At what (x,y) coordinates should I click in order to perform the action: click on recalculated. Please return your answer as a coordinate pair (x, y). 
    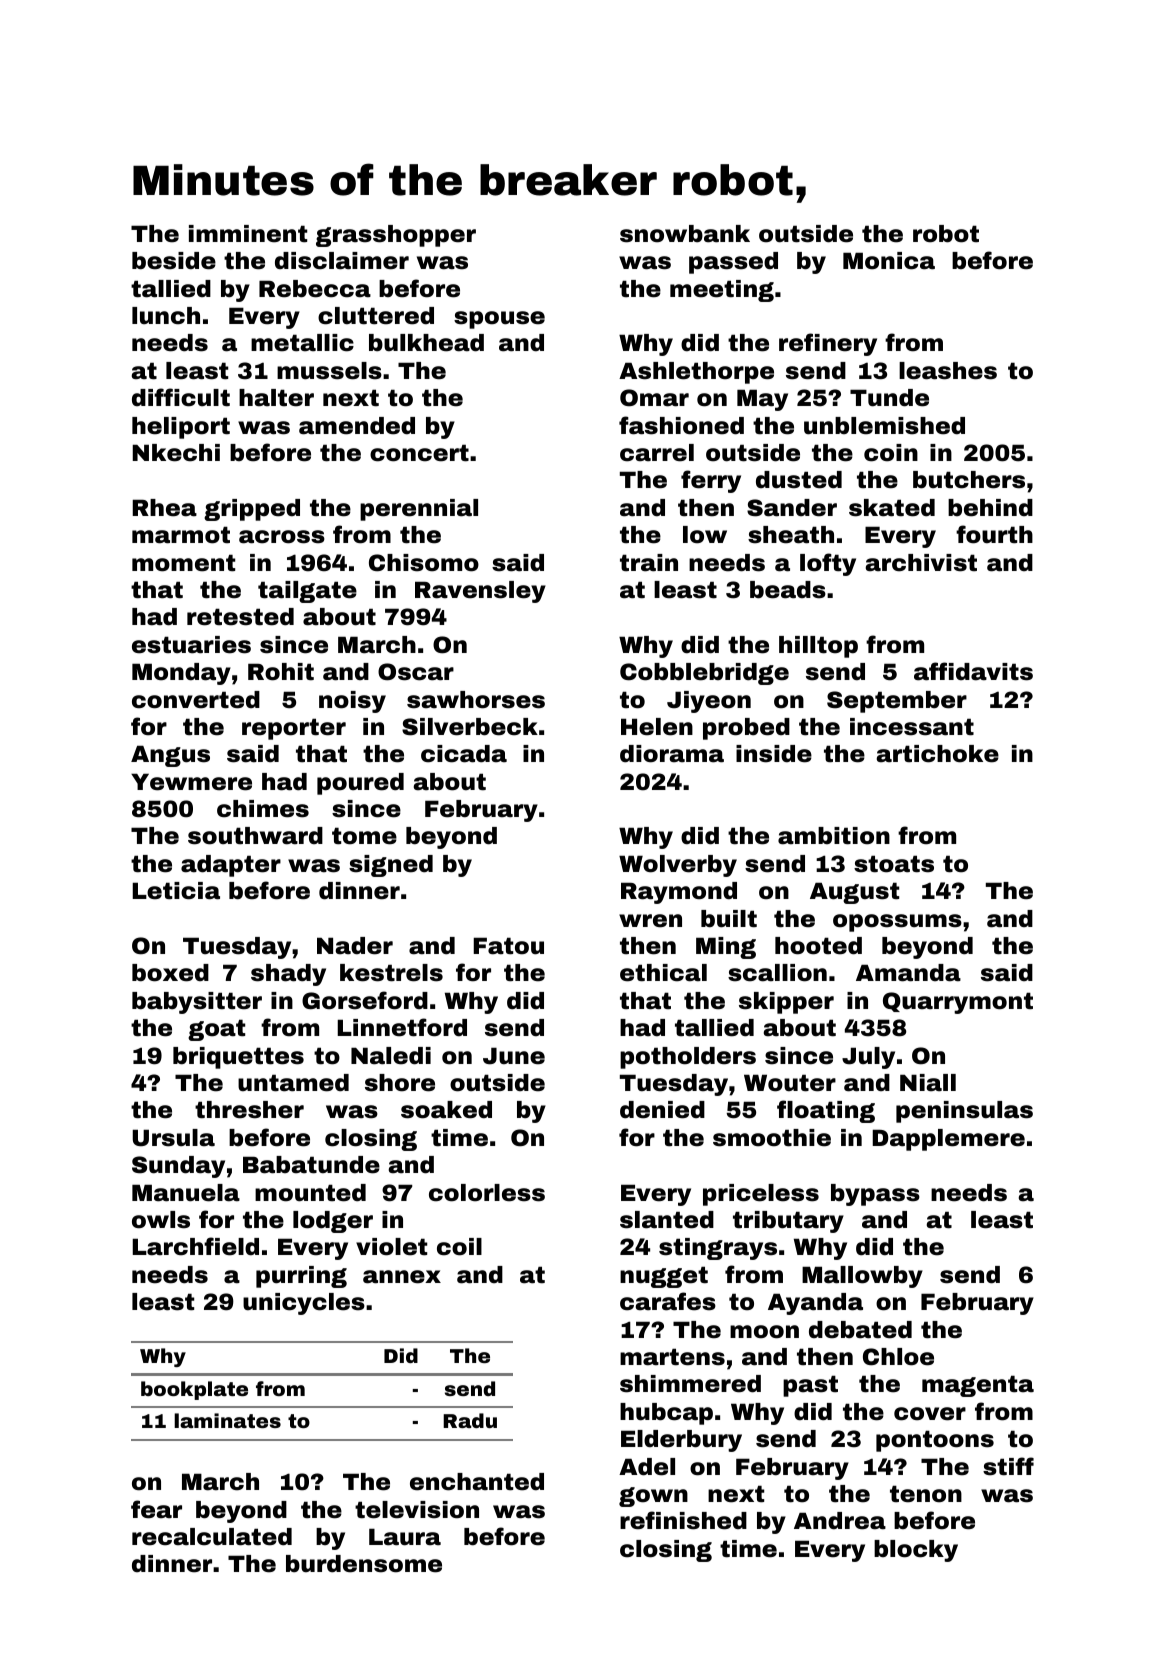
    Looking at the image, I should click on (212, 1537).
